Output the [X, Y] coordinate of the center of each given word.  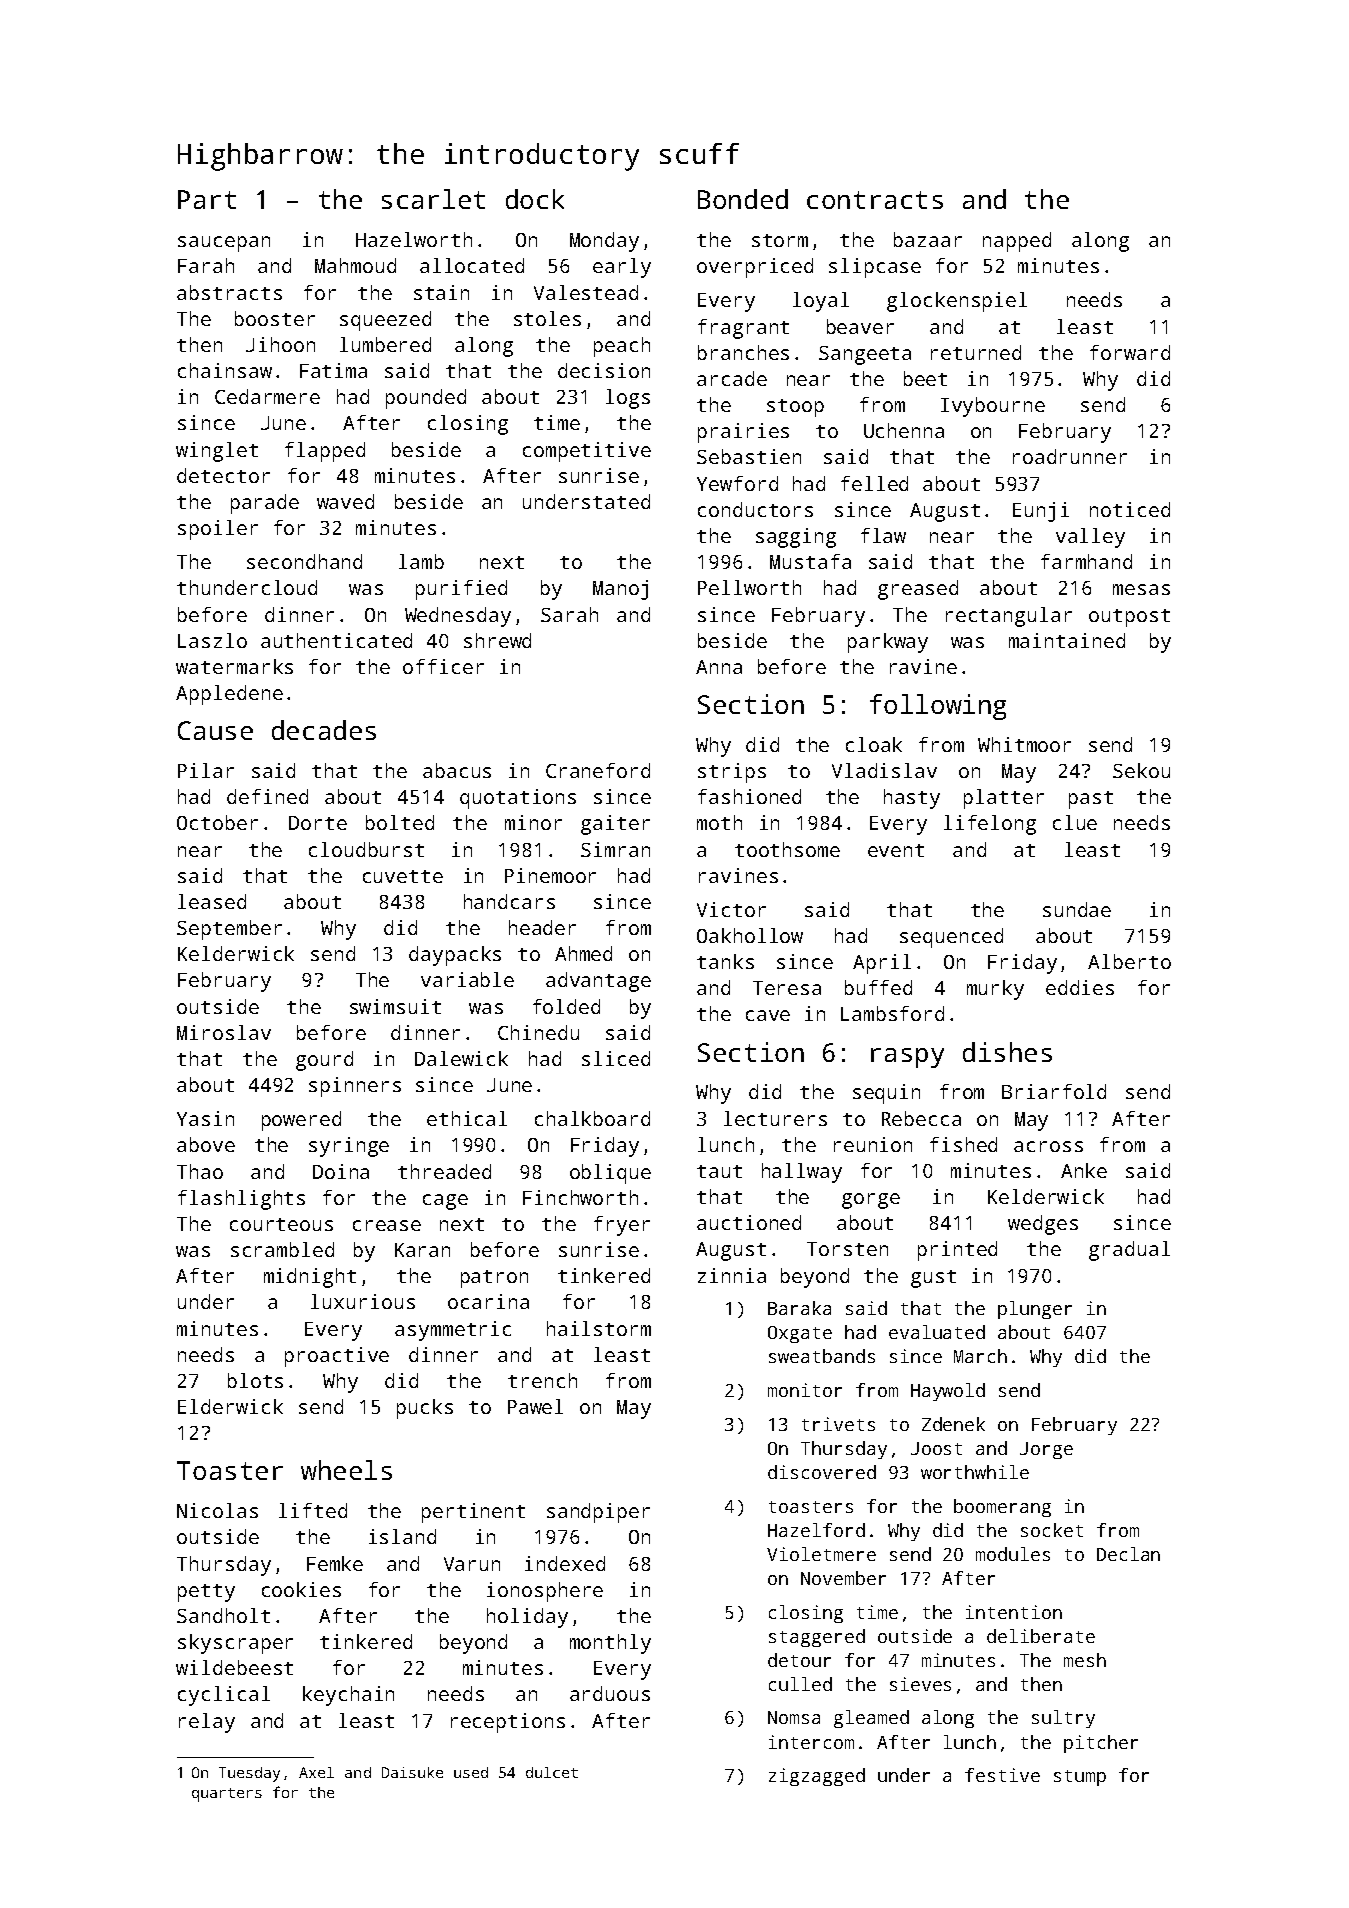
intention [1014, 1612]
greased [918, 590]
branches [743, 352]
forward [1130, 352]
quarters [227, 1795]
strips [732, 773]
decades [324, 730]
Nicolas [217, 1510]
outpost [1129, 618]
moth [719, 822]
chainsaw [225, 370]
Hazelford [816, 1530]
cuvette [403, 876]
